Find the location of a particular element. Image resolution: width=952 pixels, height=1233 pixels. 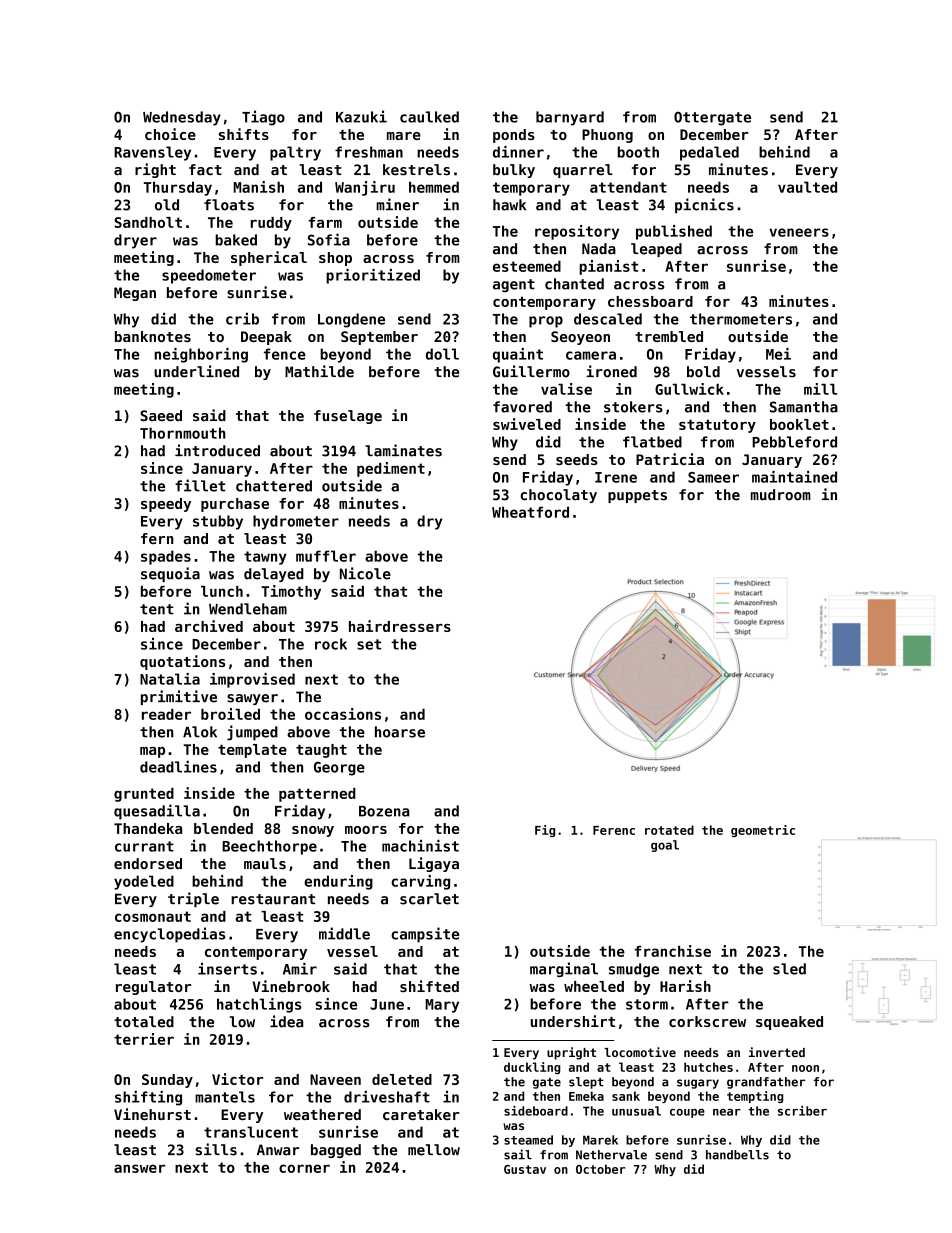

answer is located at coordinates (139, 1168).
